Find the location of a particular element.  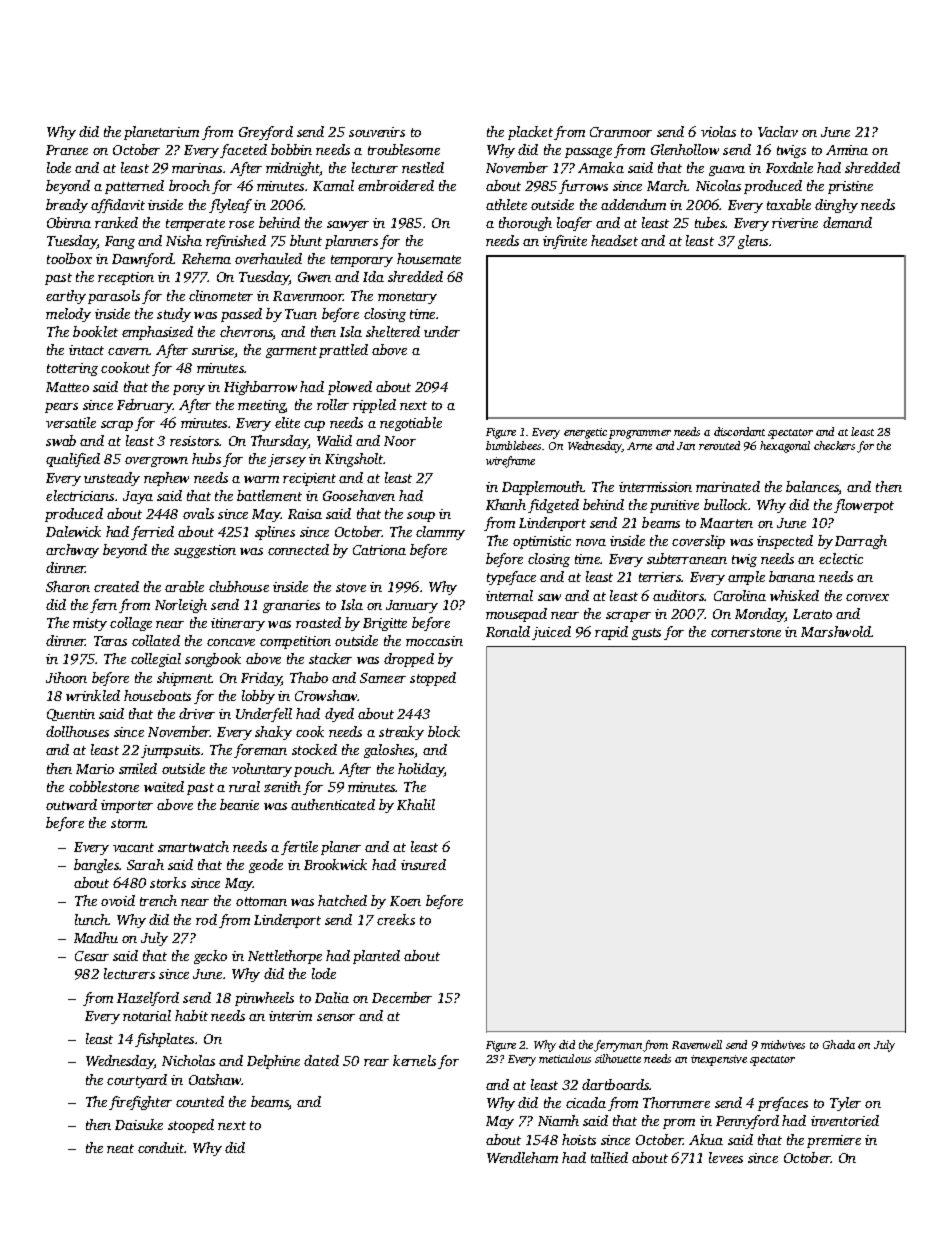

Fang is located at coordinates (120, 242).
